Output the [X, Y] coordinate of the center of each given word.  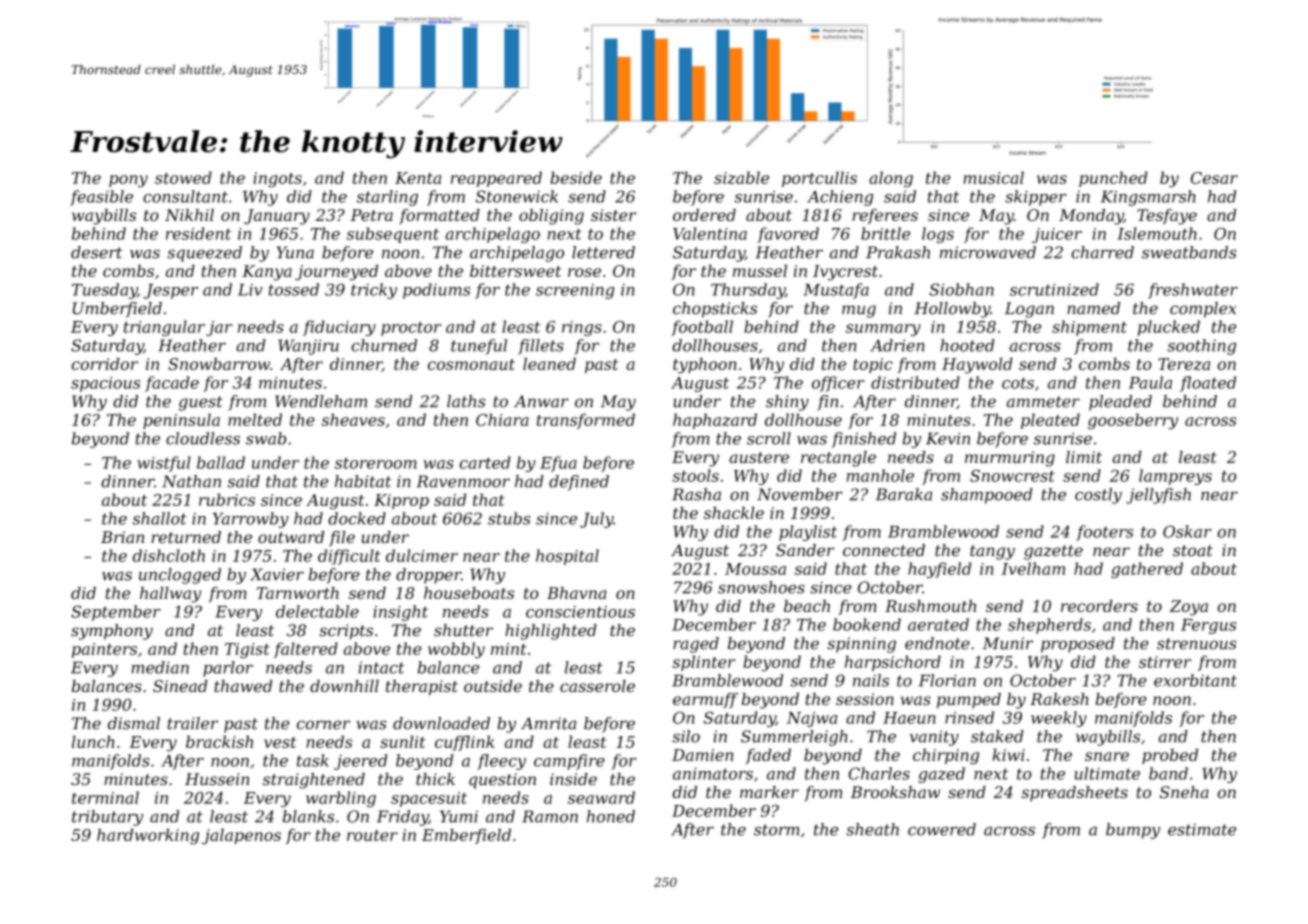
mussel [760, 270]
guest [201, 403]
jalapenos [241, 836]
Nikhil [189, 215]
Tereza [1184, 364]
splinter [703, 663]
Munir [1008, 643]
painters [104, 650]
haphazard [715, 421]
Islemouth [1157, 233]
